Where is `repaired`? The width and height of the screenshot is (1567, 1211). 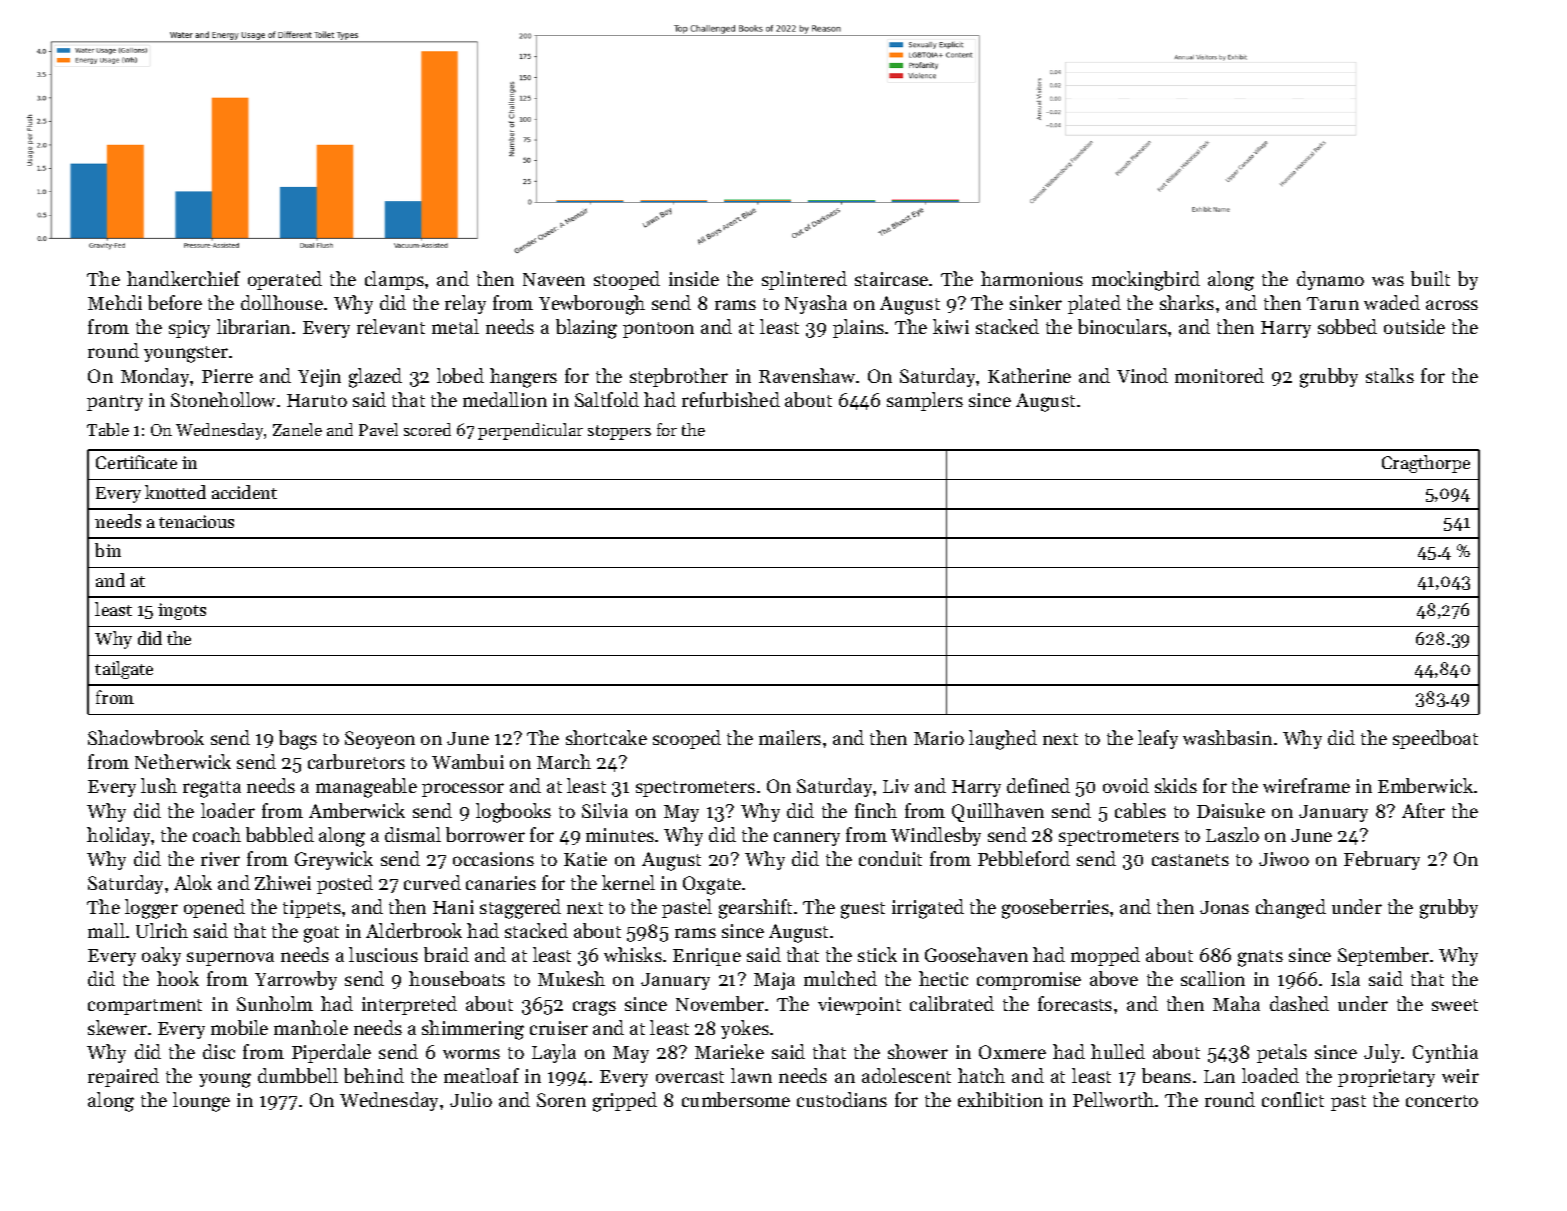
repaired is located at coordinates (123, 1077).
